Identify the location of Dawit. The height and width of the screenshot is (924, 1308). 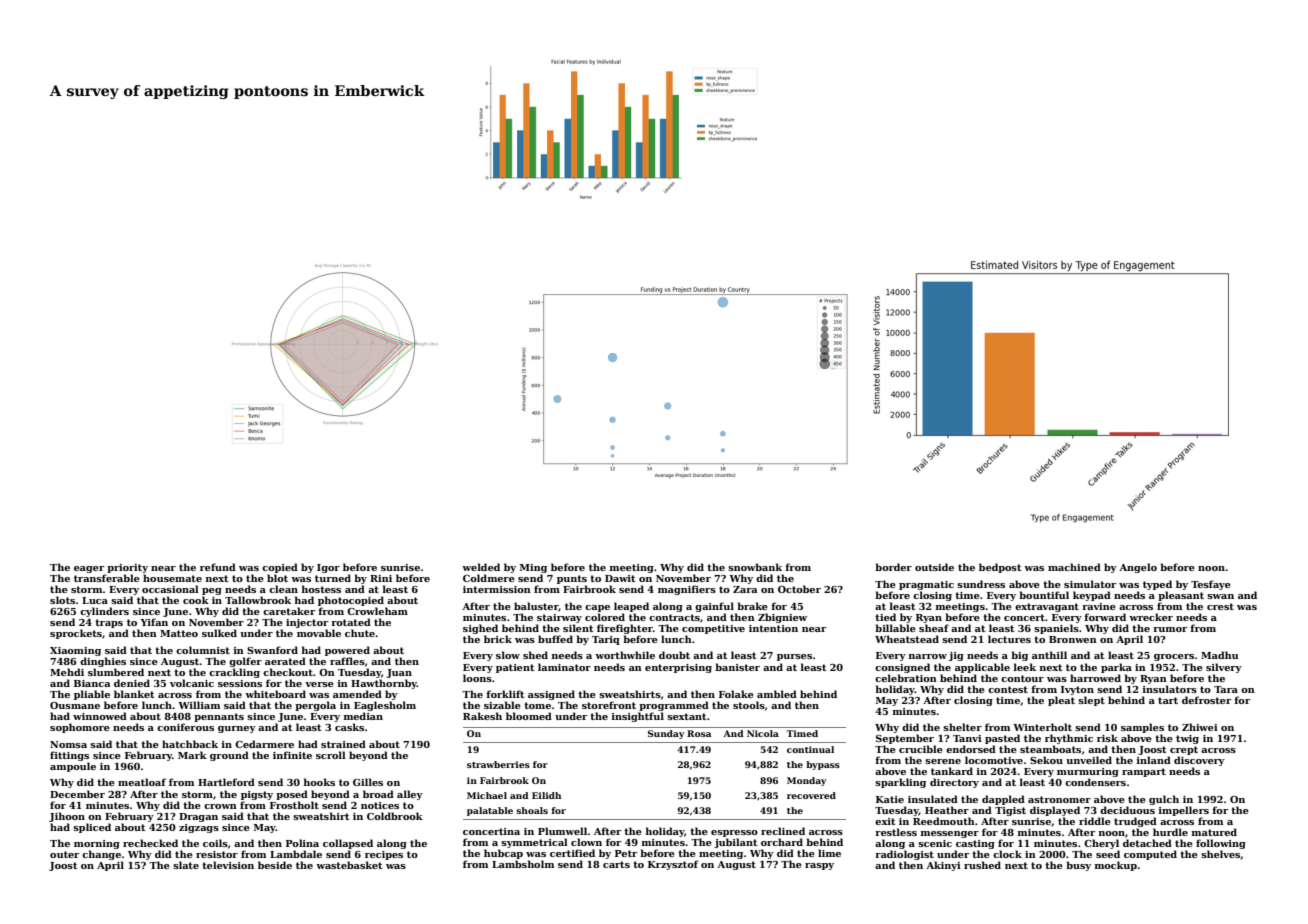
(620, 578).
